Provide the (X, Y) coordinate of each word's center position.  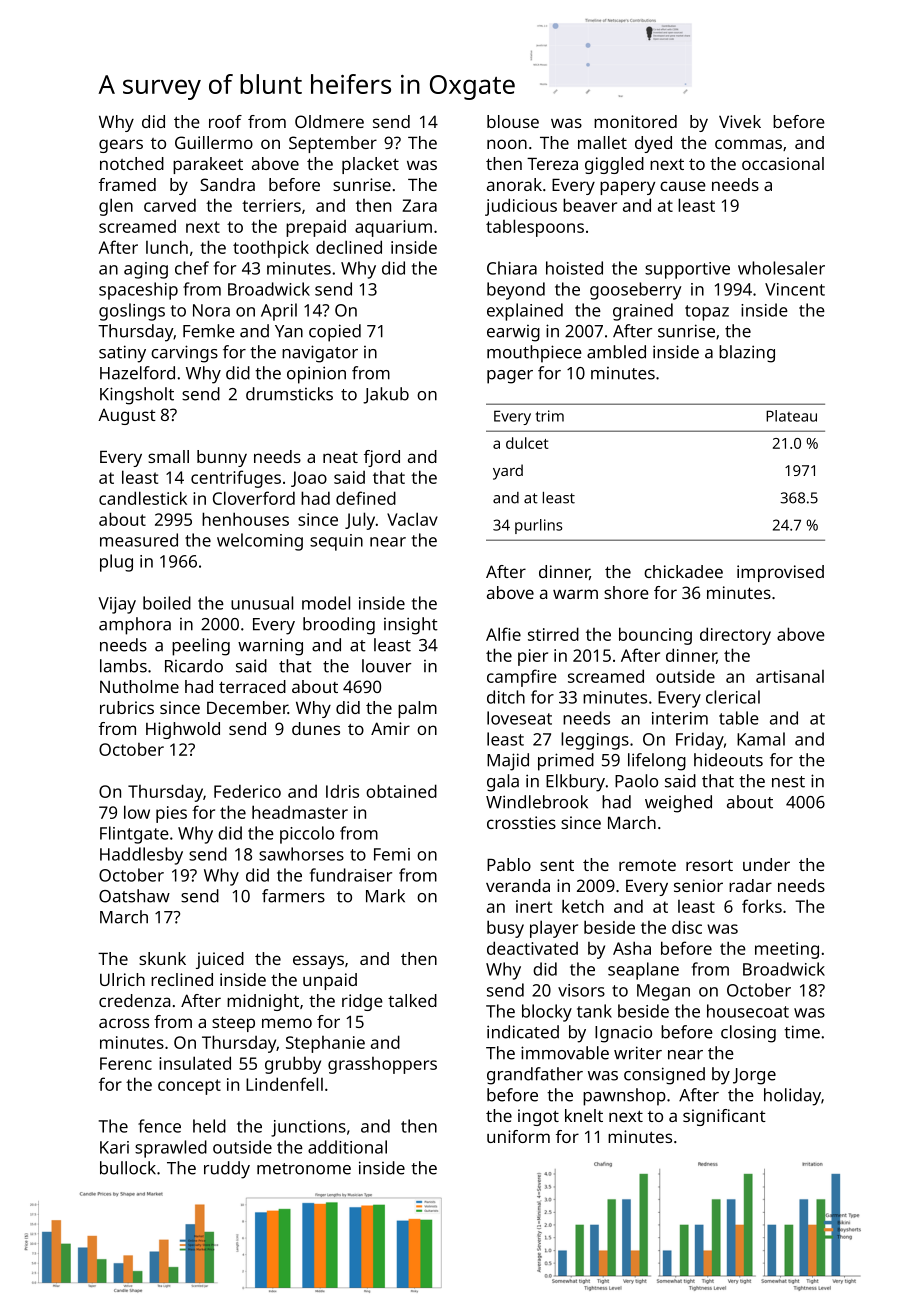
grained (643, 312)
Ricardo (194, 666)
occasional (783, 163)
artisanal (790, 676)
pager (510, 377)
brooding (339, 626)
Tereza (552, 164)
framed (127, 184)
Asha (632, 948)
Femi (392, 854)
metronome (304, 1169)
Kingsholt (137, 396)
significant (724, 1117)
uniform (518, 1136)
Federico (247, 791)
